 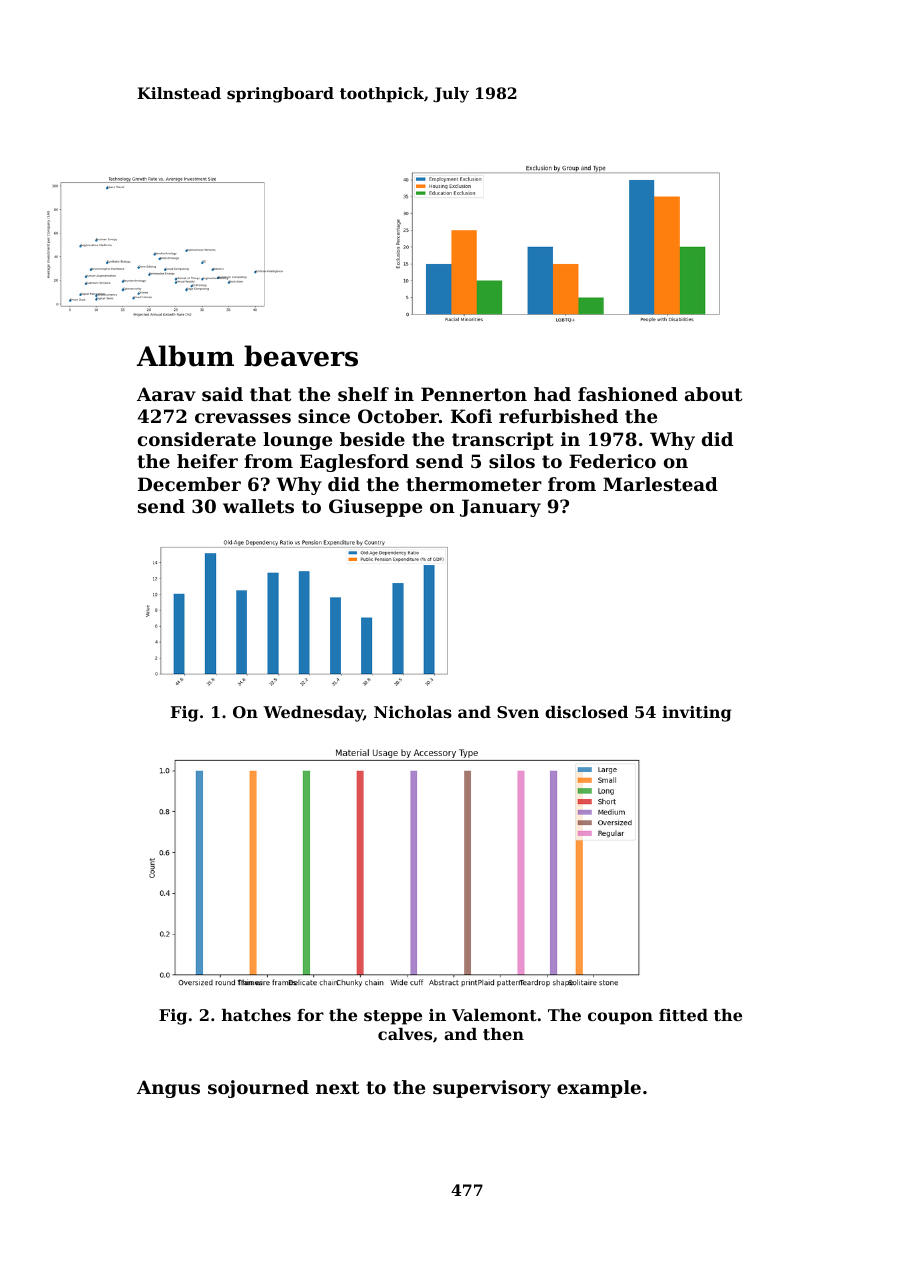 What do you see at coordinates (552, 394) in the screenshot?
I see `had` at bounding box center [552, 394].
